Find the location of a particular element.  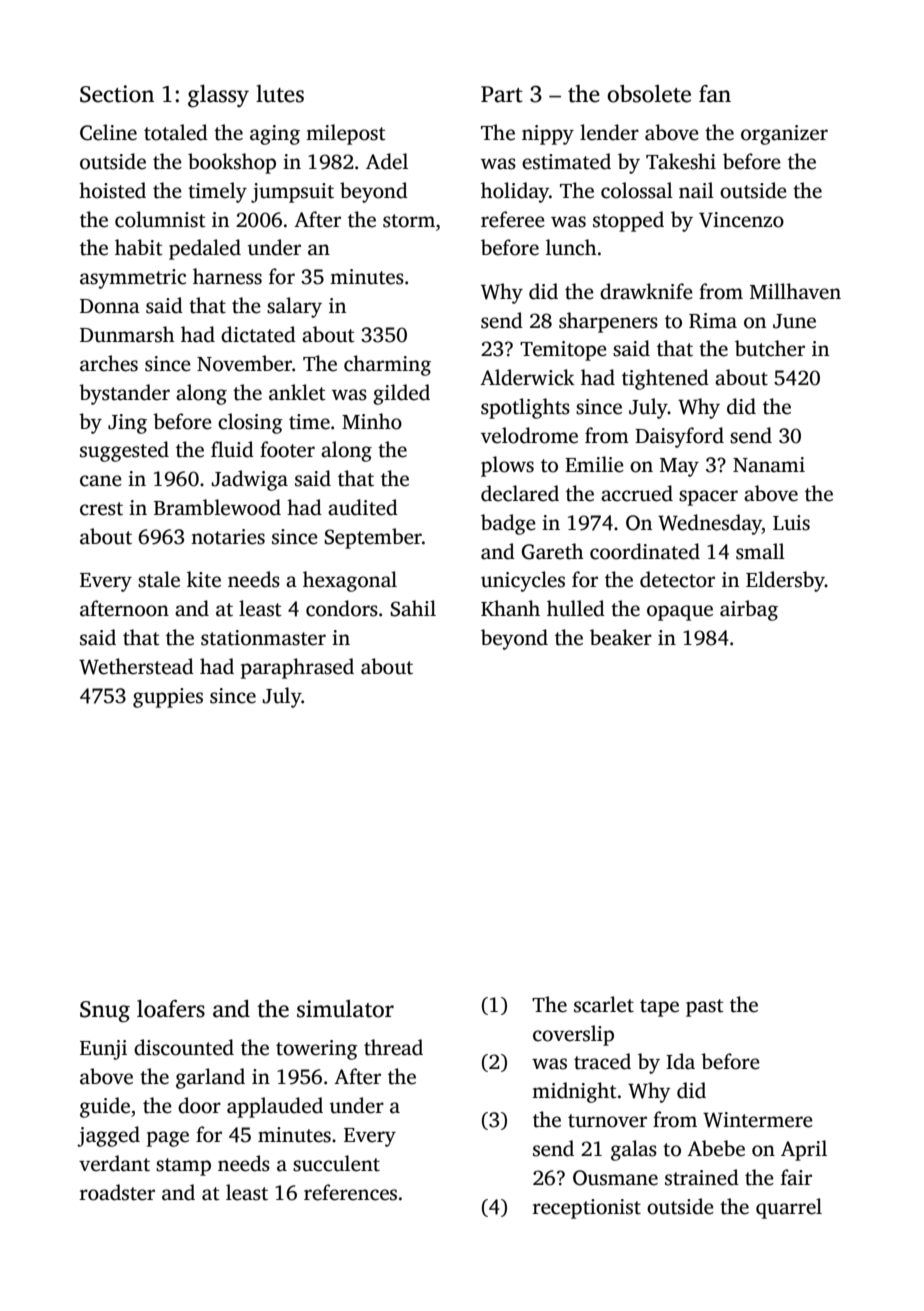

fan is located at coordinates (715, 94).
